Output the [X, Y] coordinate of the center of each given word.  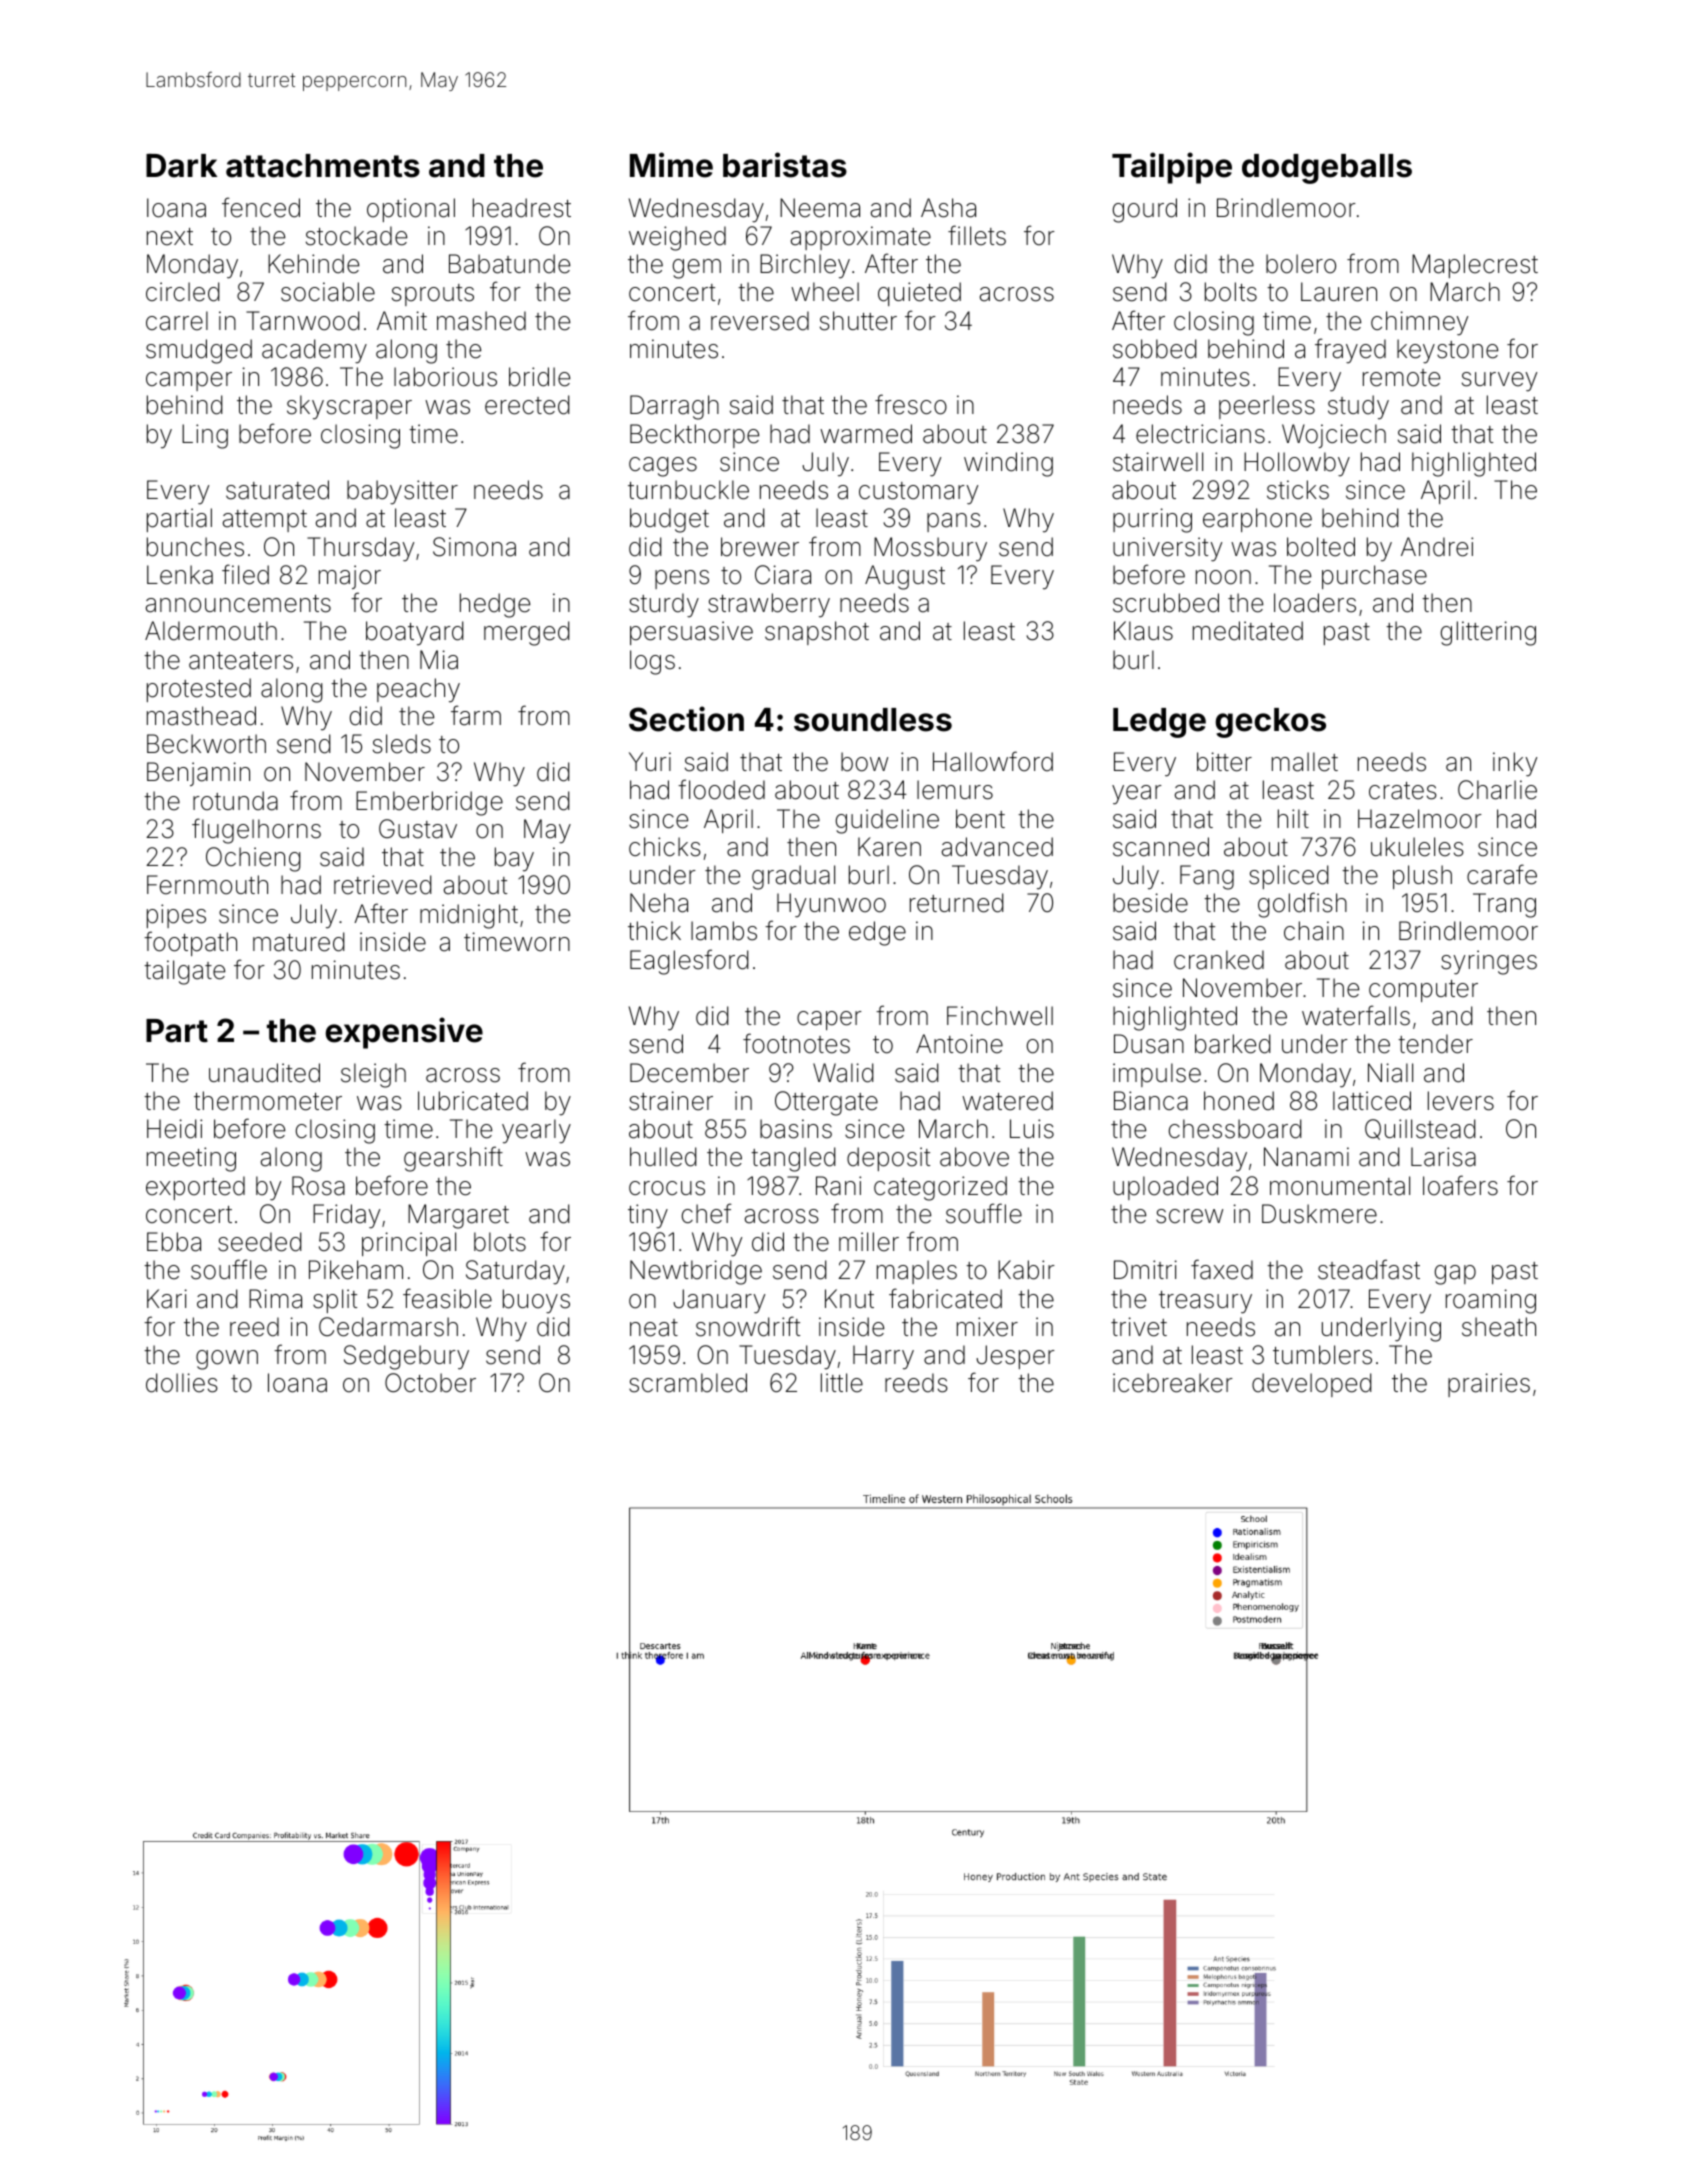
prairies [1489, 1385]
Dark [181, 165]
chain [1314, 931]
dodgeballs [1327, 169]
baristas [785, 165]
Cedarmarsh [388, 1327]
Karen [889, 847]
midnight [469, 916]
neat [654, 1328]
